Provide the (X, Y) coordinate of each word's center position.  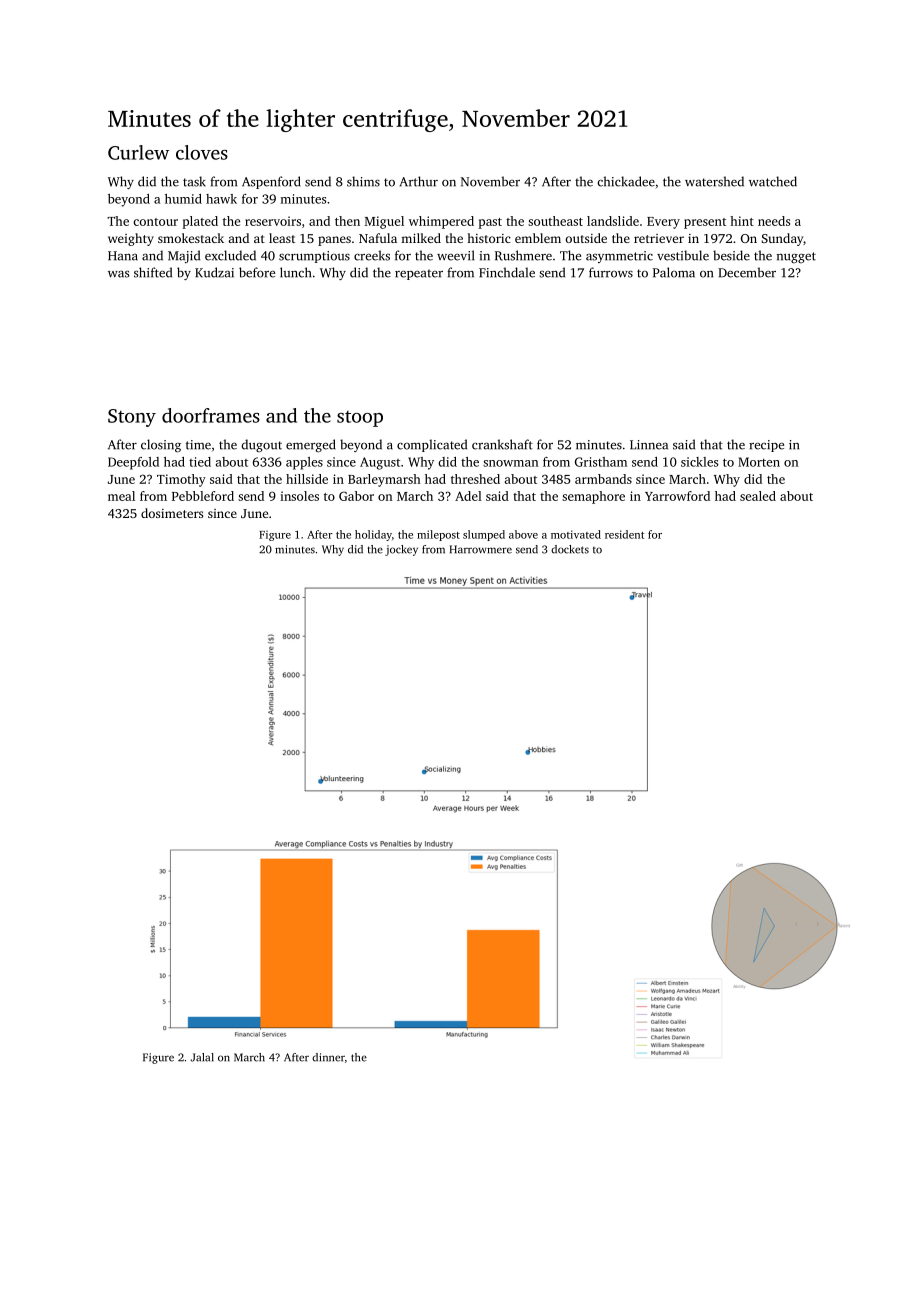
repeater (419, 274)
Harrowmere (481, 549)
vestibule (683, 255)
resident (624, 534)
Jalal (202, 1057)
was (118, 274)
